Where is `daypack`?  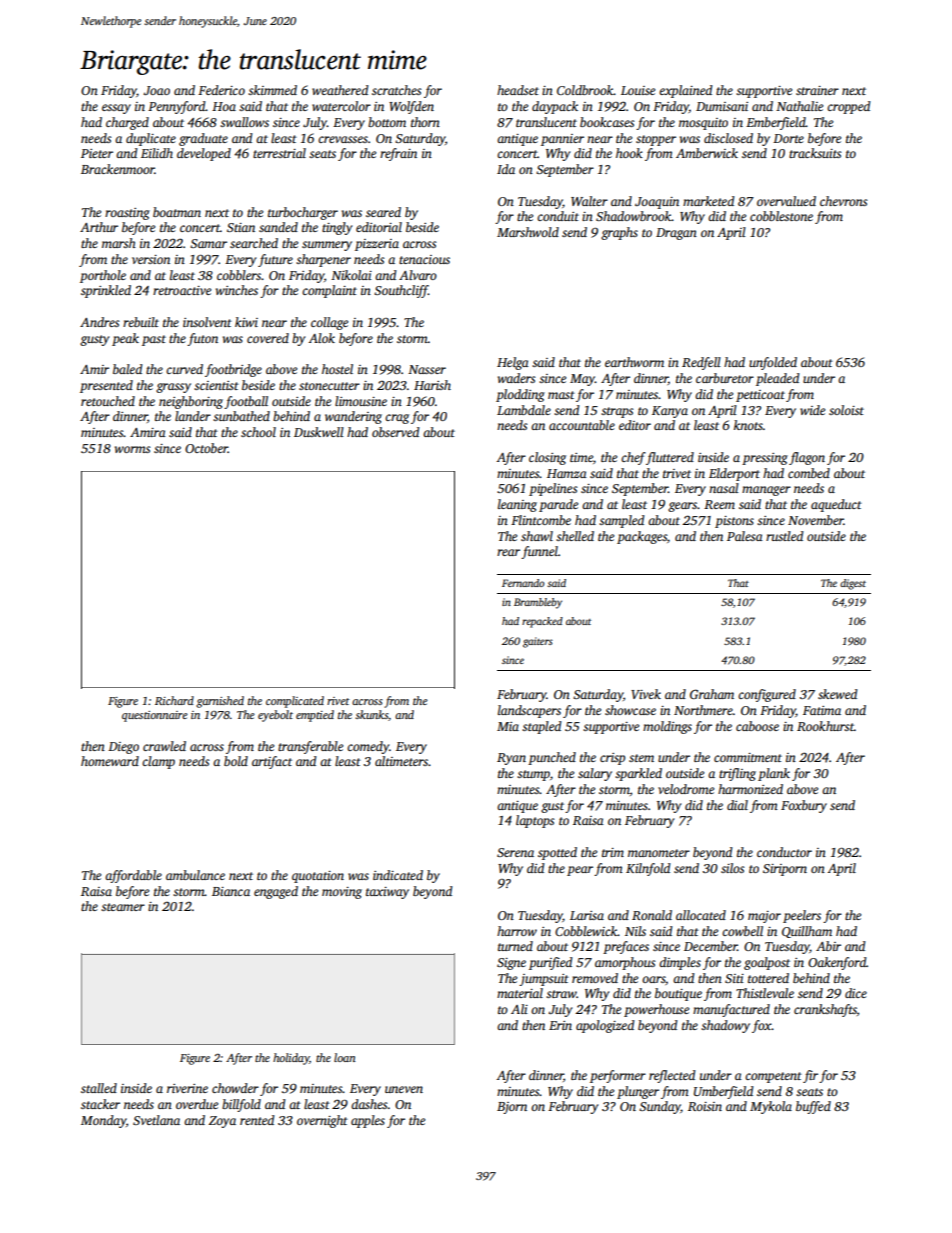 daypack is located at coordinates (555, 107).
